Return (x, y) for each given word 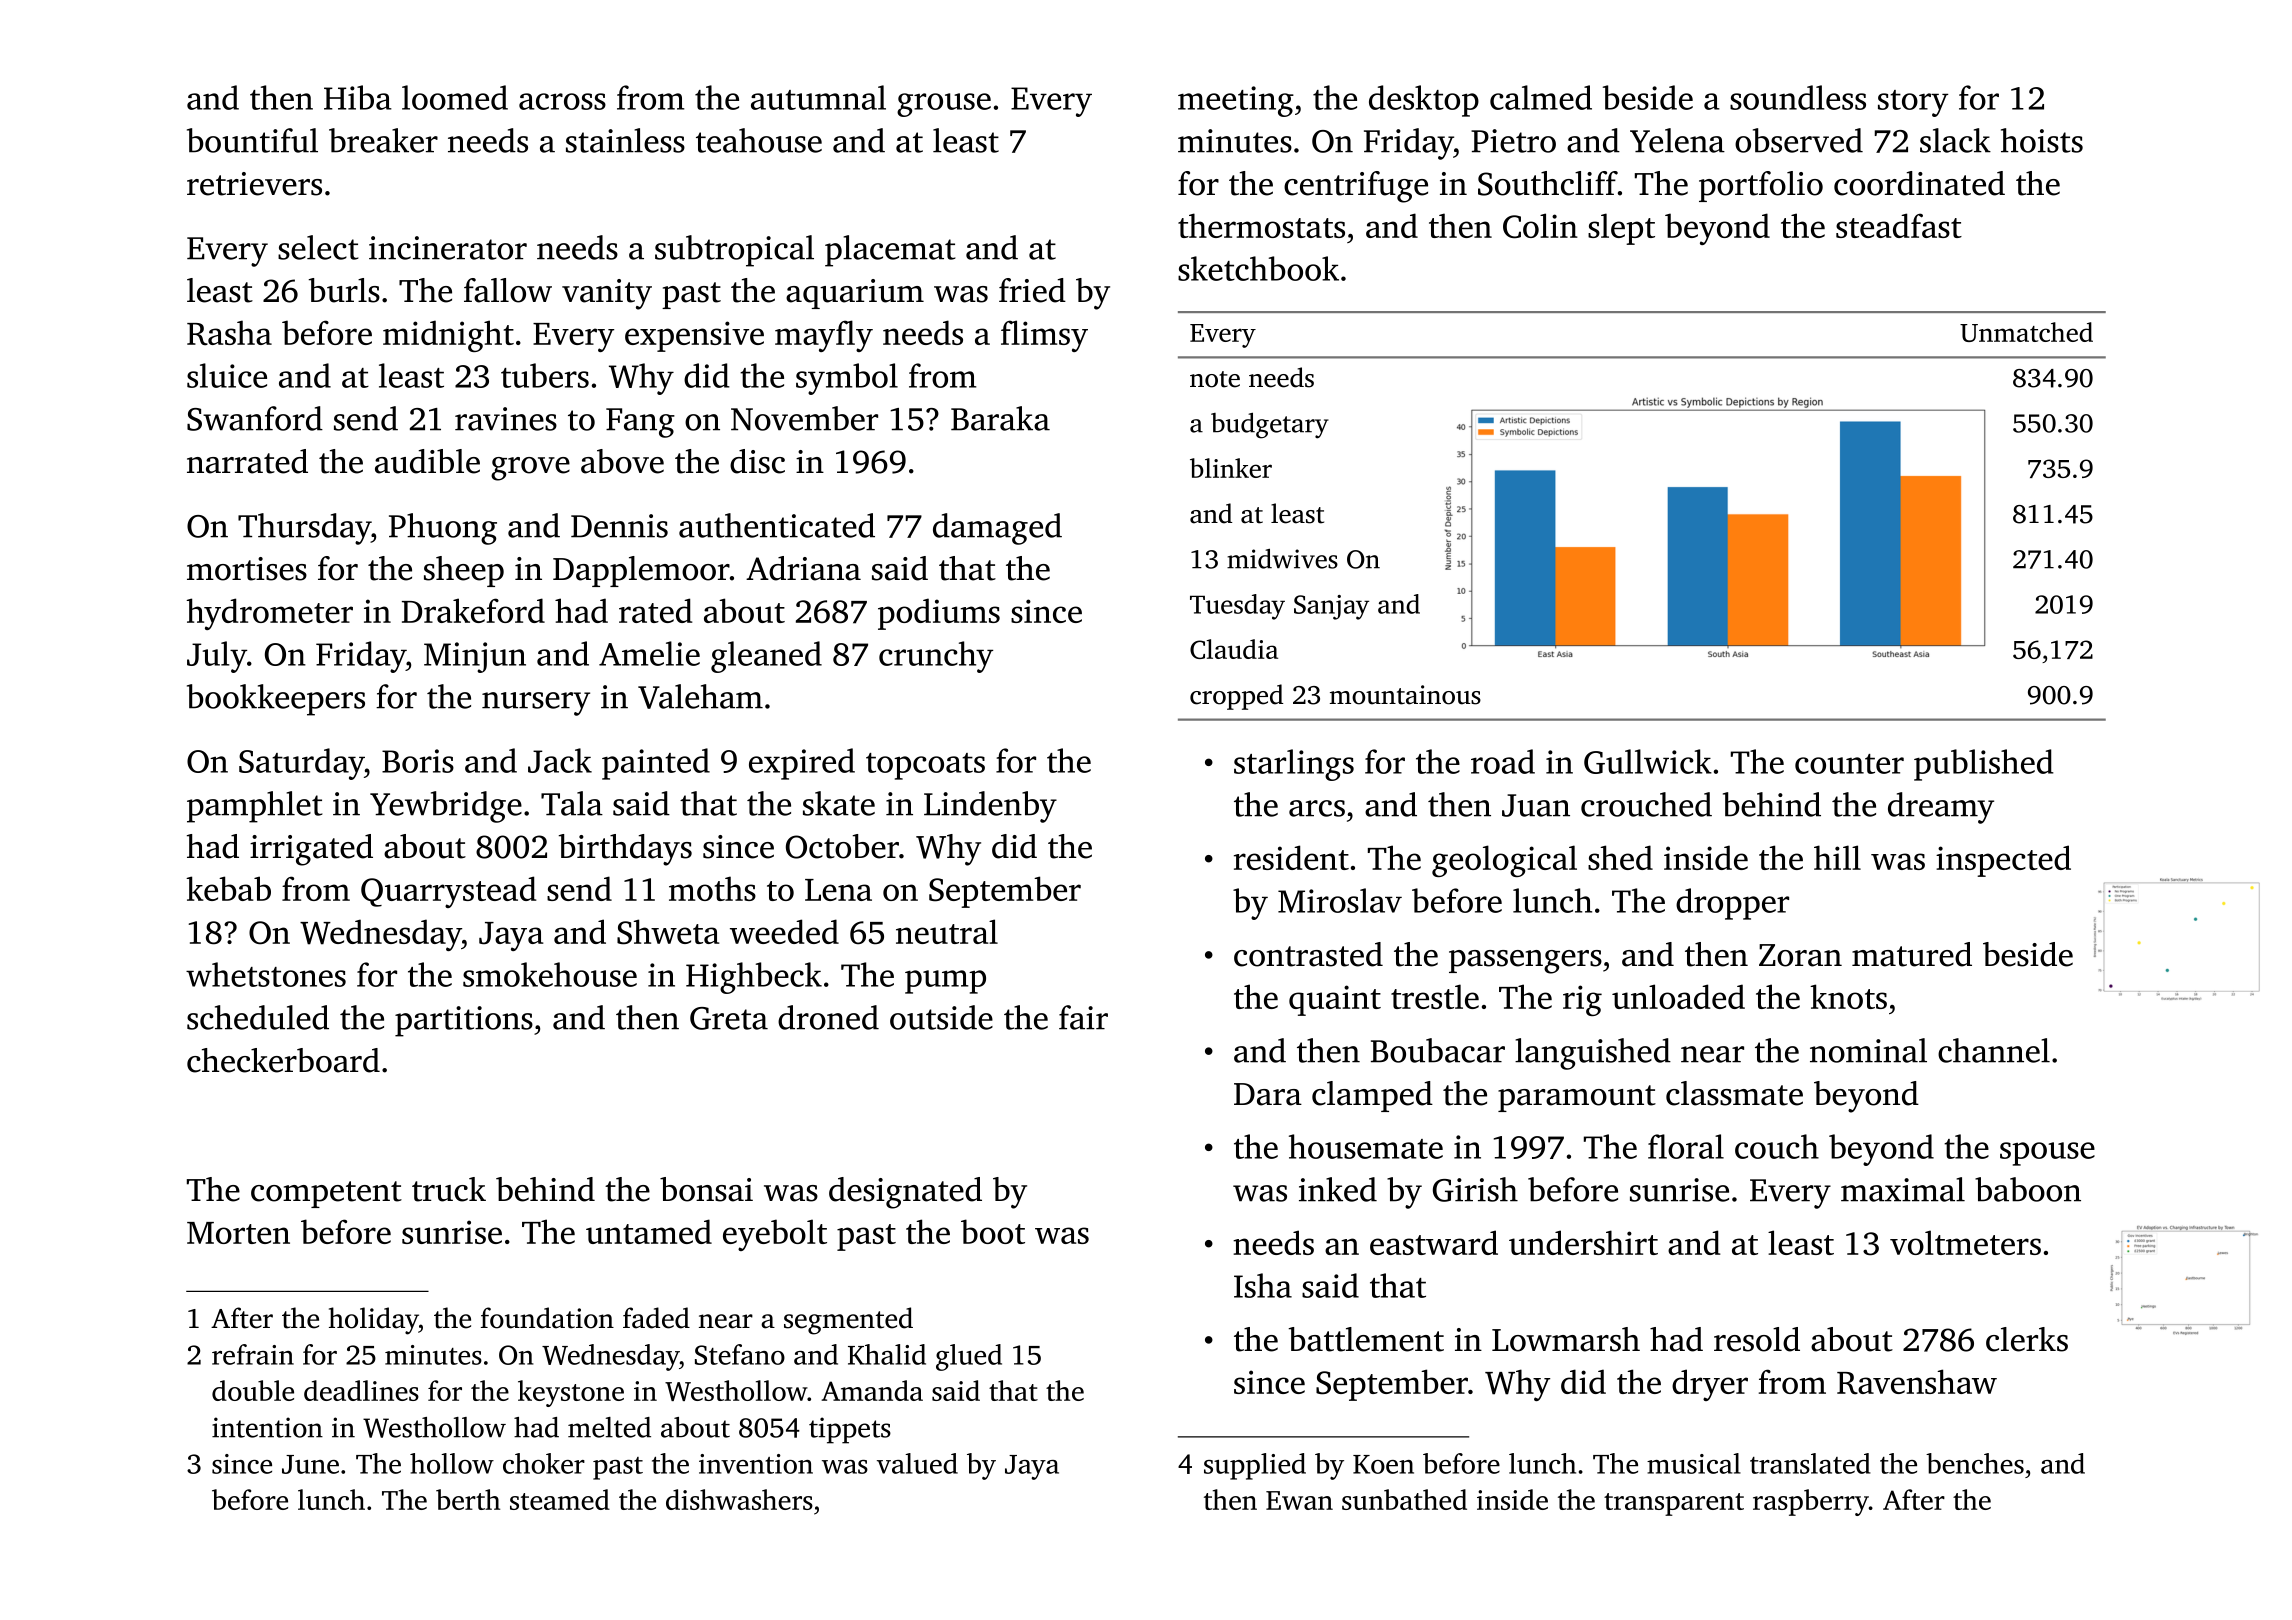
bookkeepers (276, 700)
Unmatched (2026, 332)
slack (1955, 140)
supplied (1255, 1466)
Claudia (1234, 649)
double (253, 1390)
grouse (944, 105)
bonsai (706, 1189)
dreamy (1941, 808)
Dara (1268, 1094)
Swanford (255, 418)
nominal (1868, 1050)
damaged (997, 529)
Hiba (358, 97)
